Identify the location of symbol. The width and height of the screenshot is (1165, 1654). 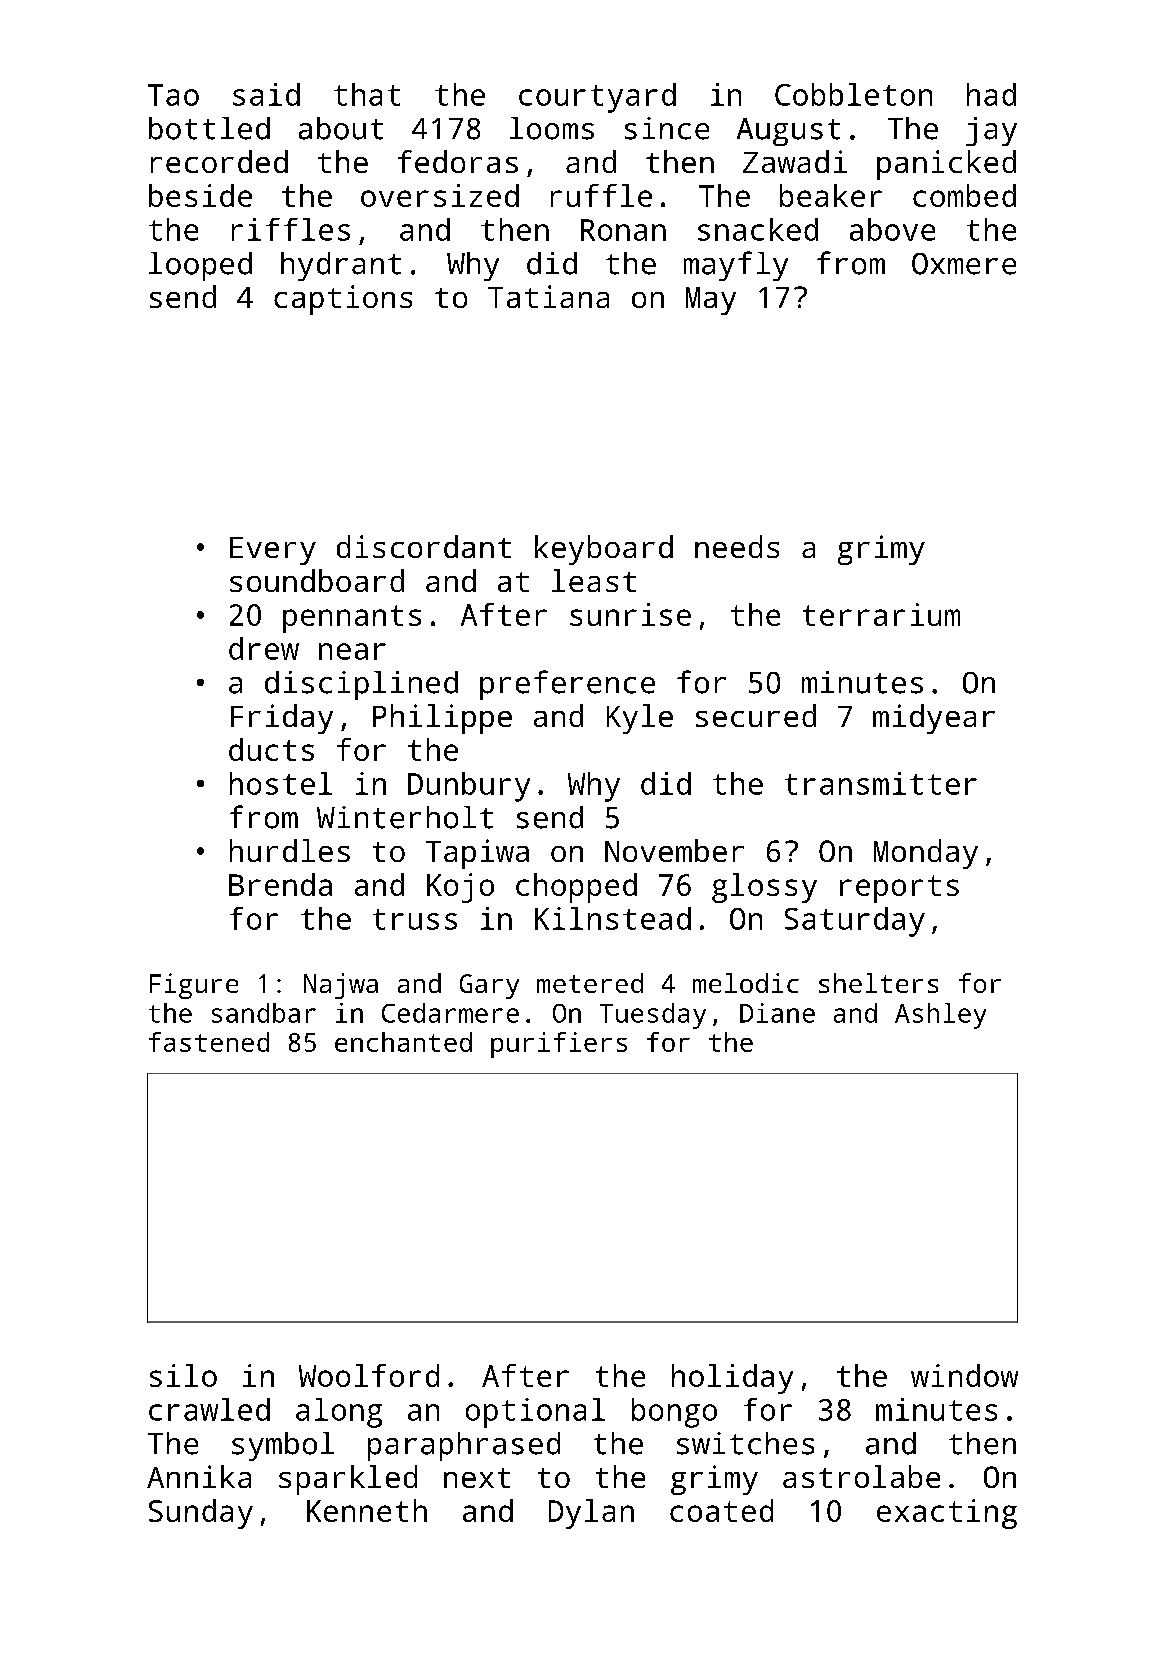
(283, 1446).
